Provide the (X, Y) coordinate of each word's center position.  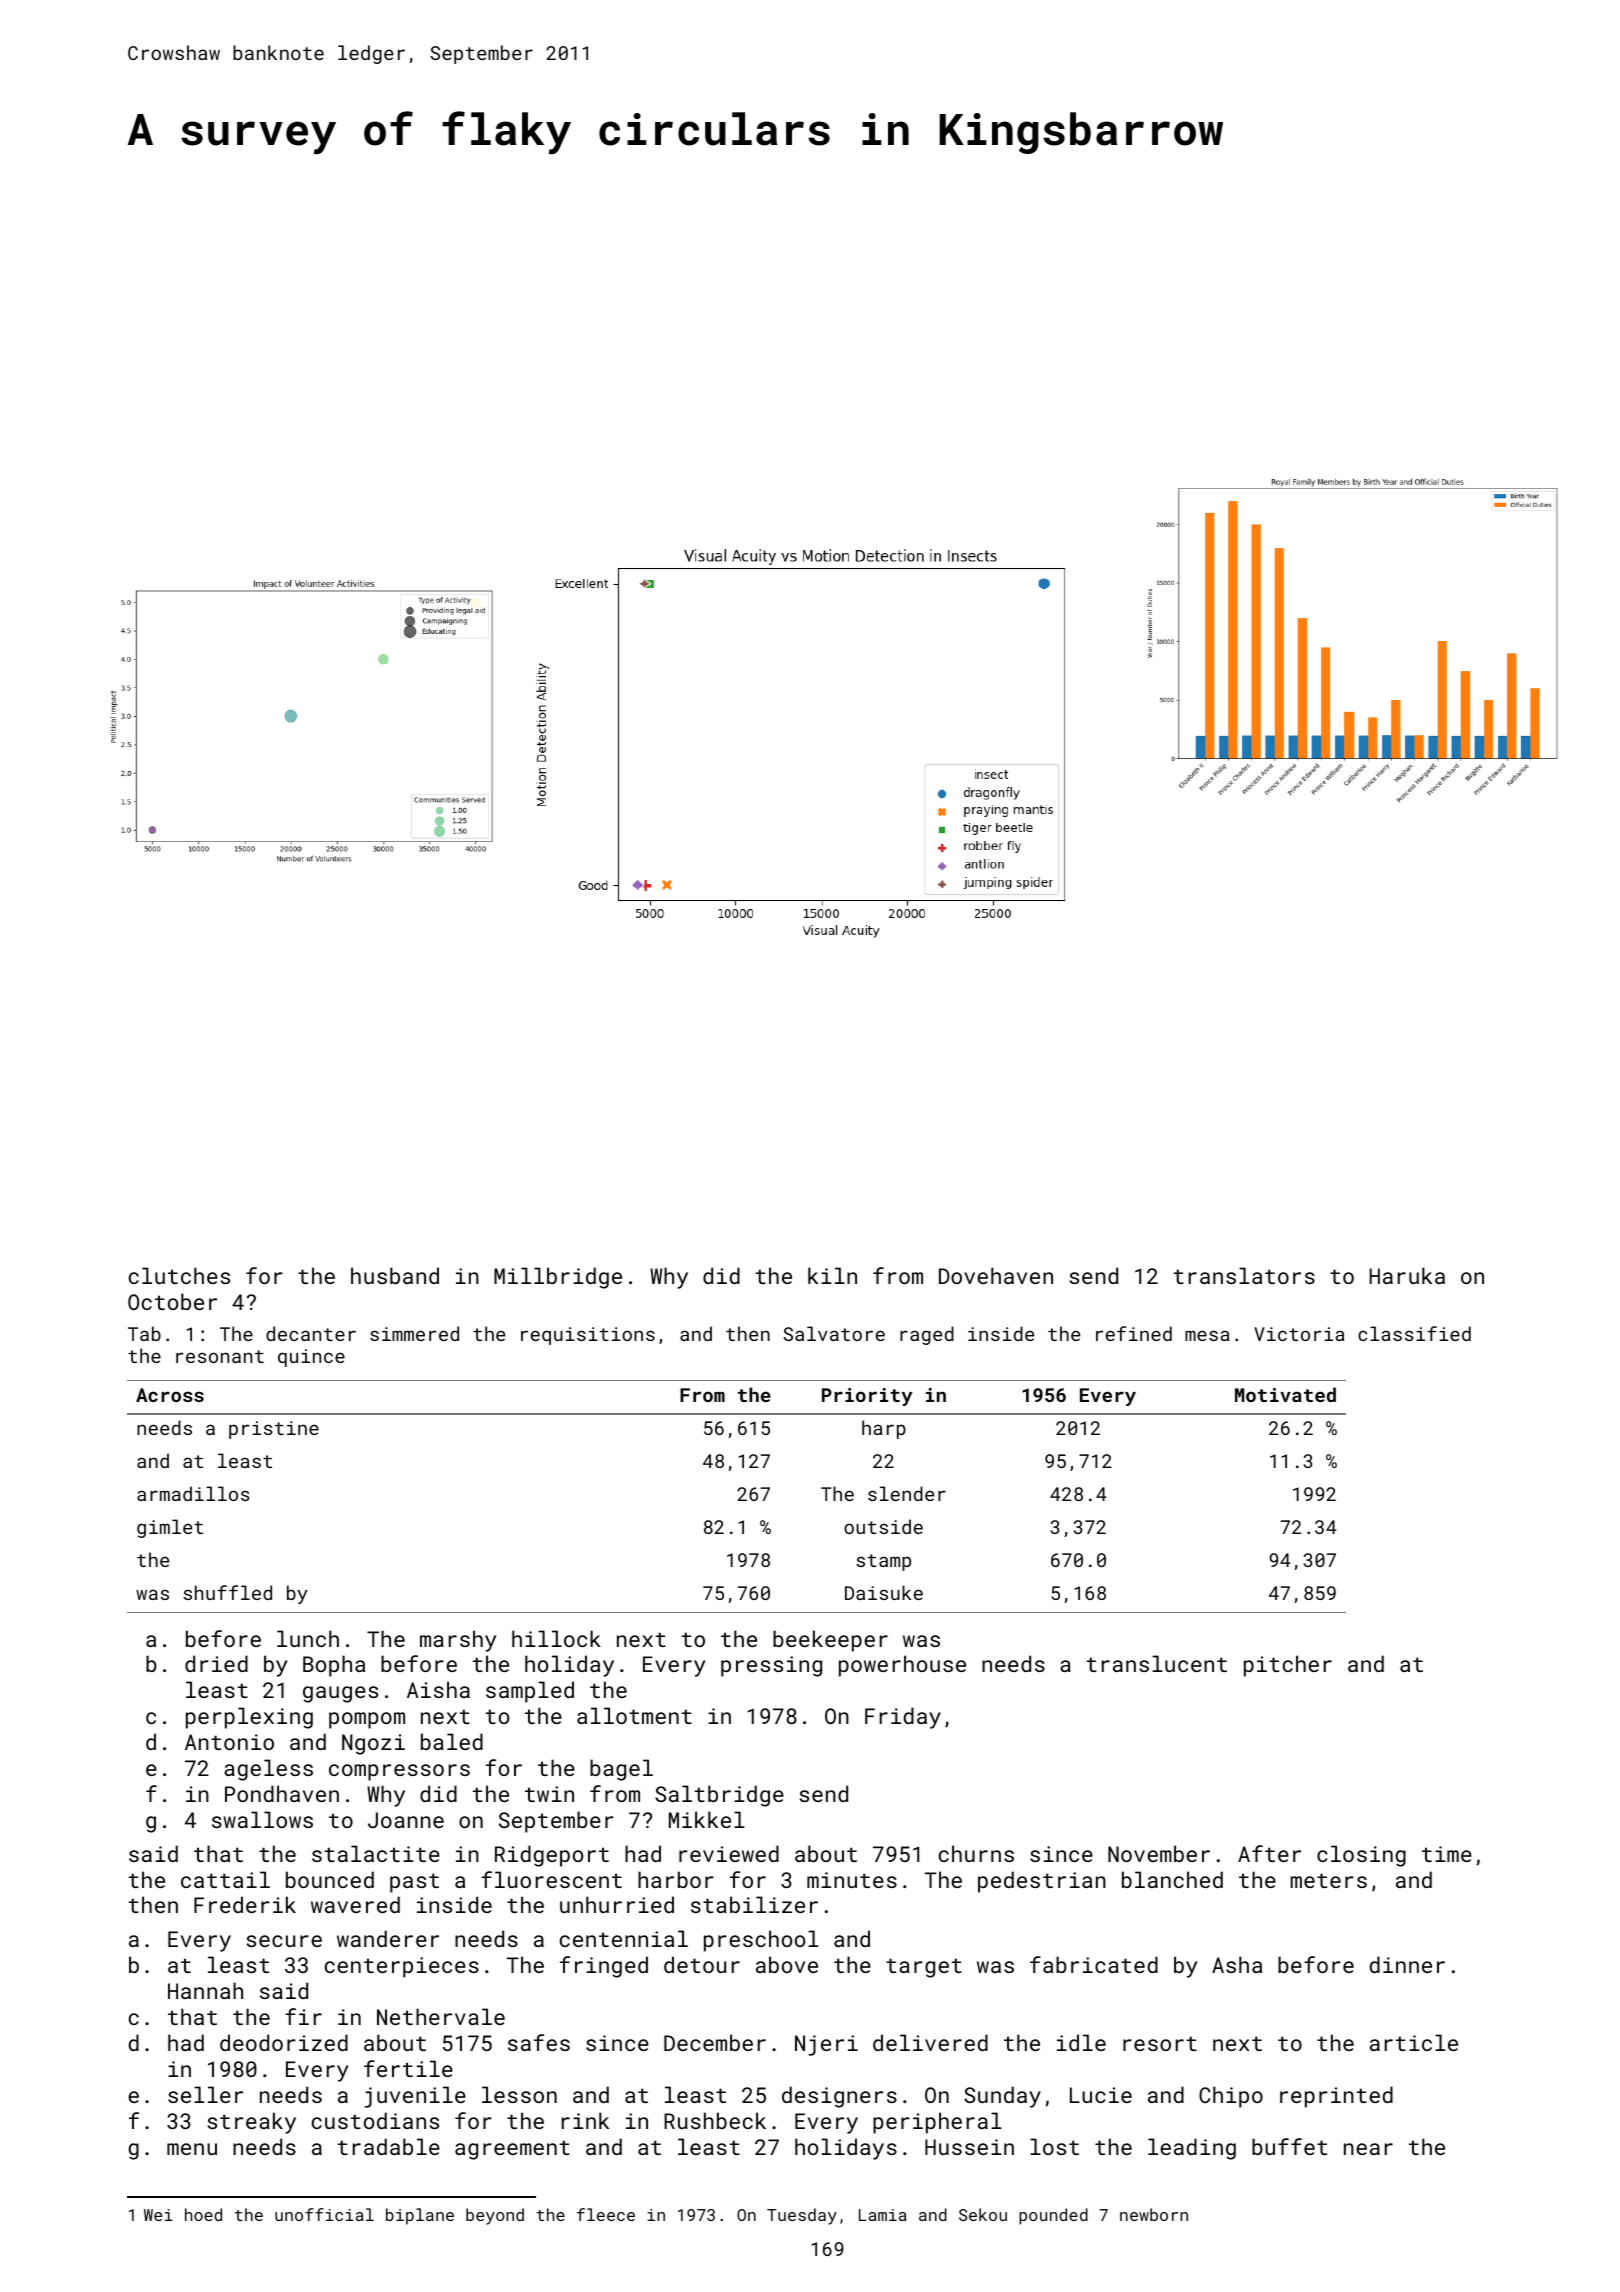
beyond (495, 2216)
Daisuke (884, 1592)
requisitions (588, 1336)
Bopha (334, 1666)
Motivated (1285, 1394)
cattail (225, 1879)
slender (907, 1493)
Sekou (983, 2214)
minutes (852, 1880)
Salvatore (834, 1333)
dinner (1407, 1964)
